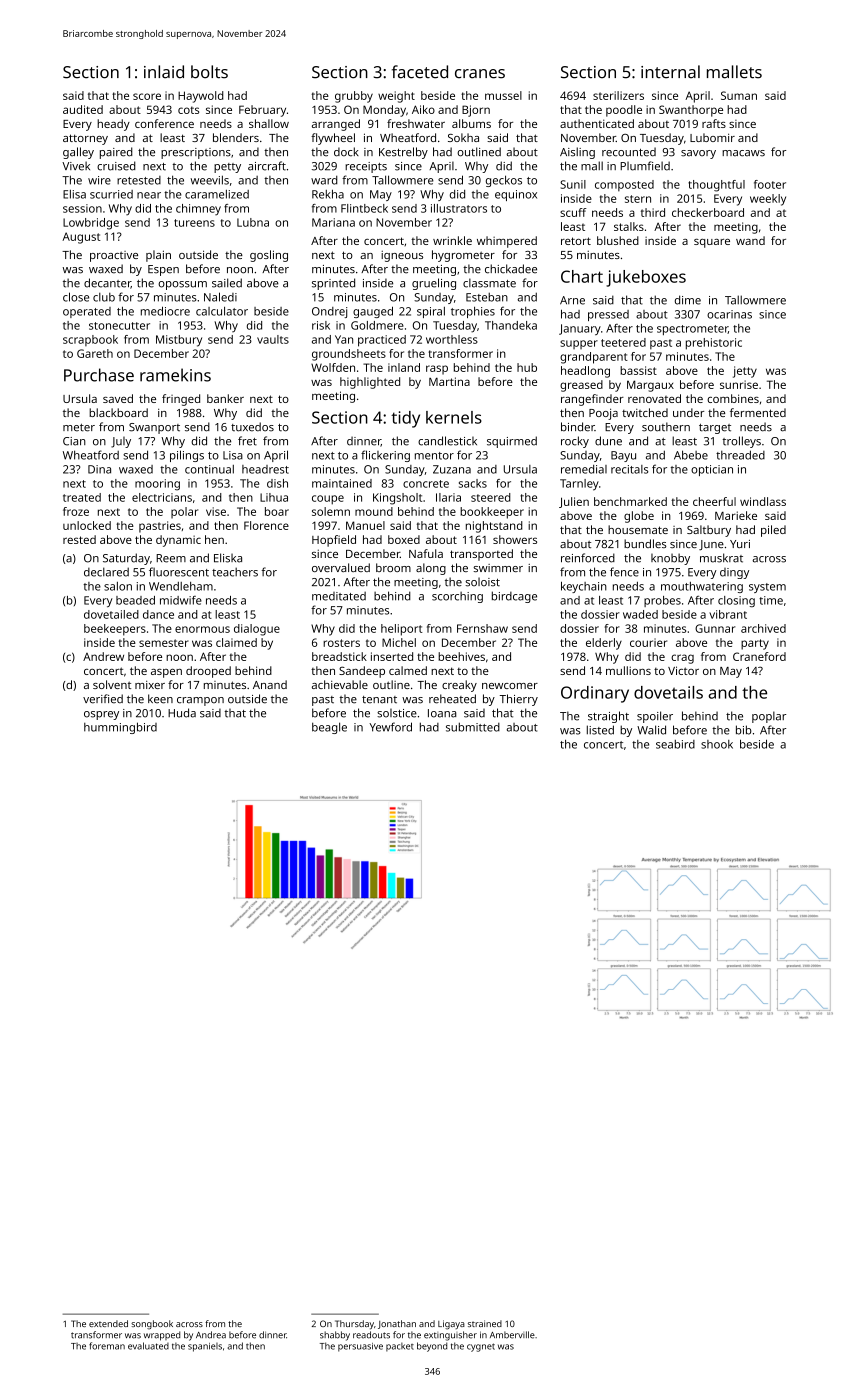  I want to click on shallow, so click(269, 123).
